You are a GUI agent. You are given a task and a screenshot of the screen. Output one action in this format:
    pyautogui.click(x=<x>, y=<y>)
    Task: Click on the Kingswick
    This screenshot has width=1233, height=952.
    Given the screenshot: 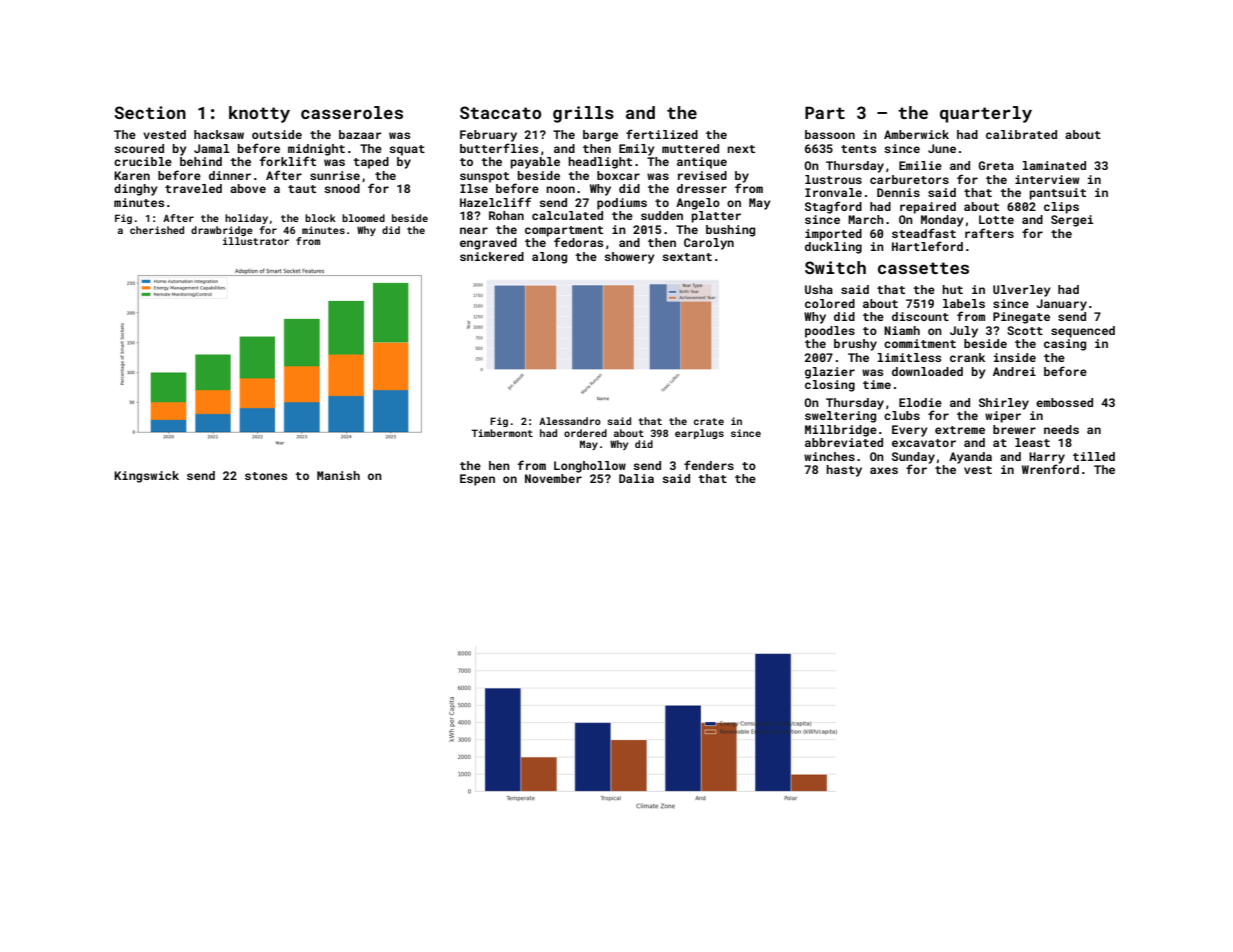 What is the action you would take?
    pyautogui.click(x=146, y=477)
